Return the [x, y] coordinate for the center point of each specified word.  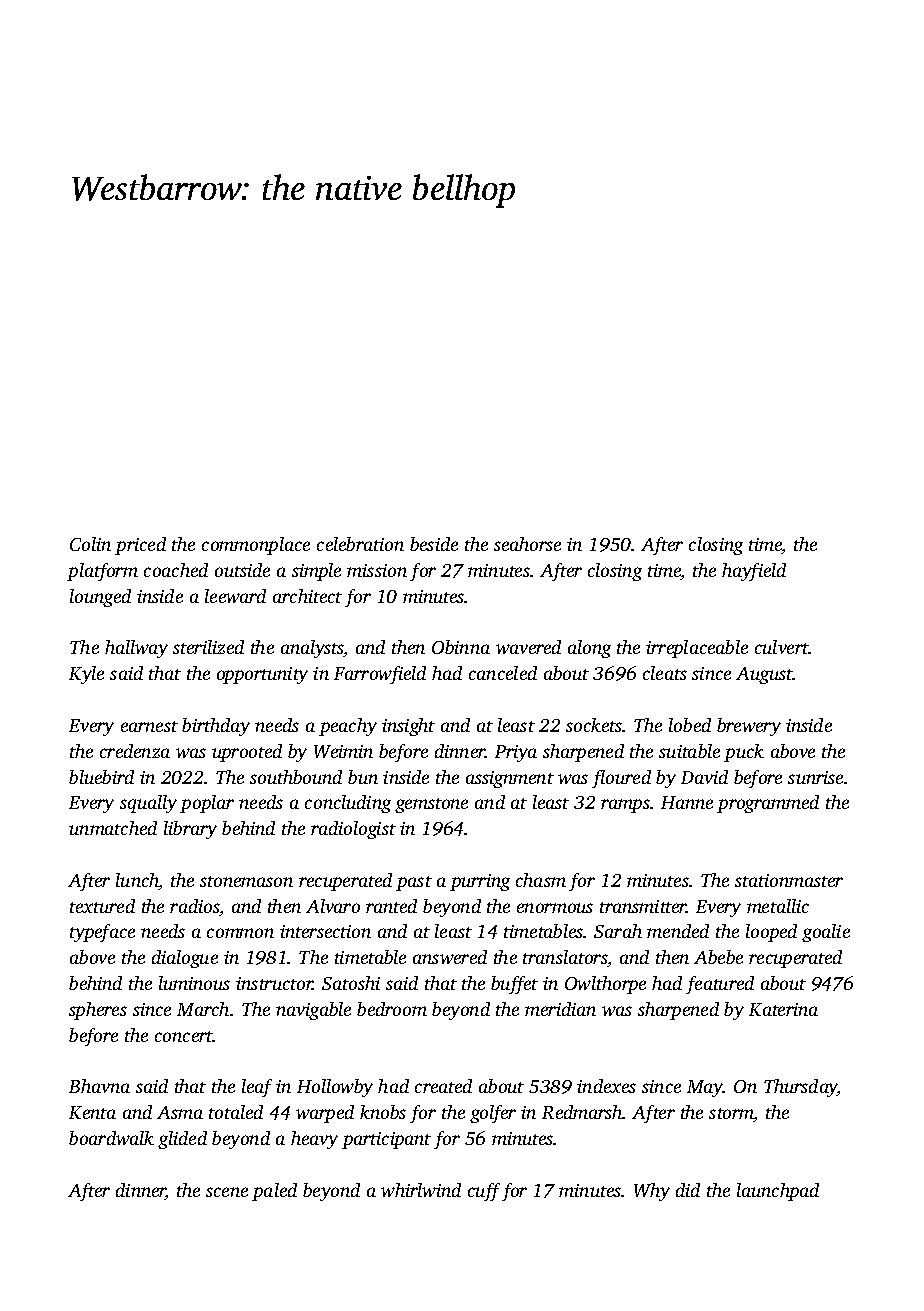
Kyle [86, 675]
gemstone [431, 805]
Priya [516, 753]
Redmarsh [582, 1112]
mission [377, 570]
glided [182, 1140]
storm [731, 1115]
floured [621, 779]
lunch [137, 881]
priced [140, 546]
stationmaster [789, 880]
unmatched [113, 828]
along [589, 649]
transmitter [643, 906]
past [414, 883]
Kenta [92, 1112]
